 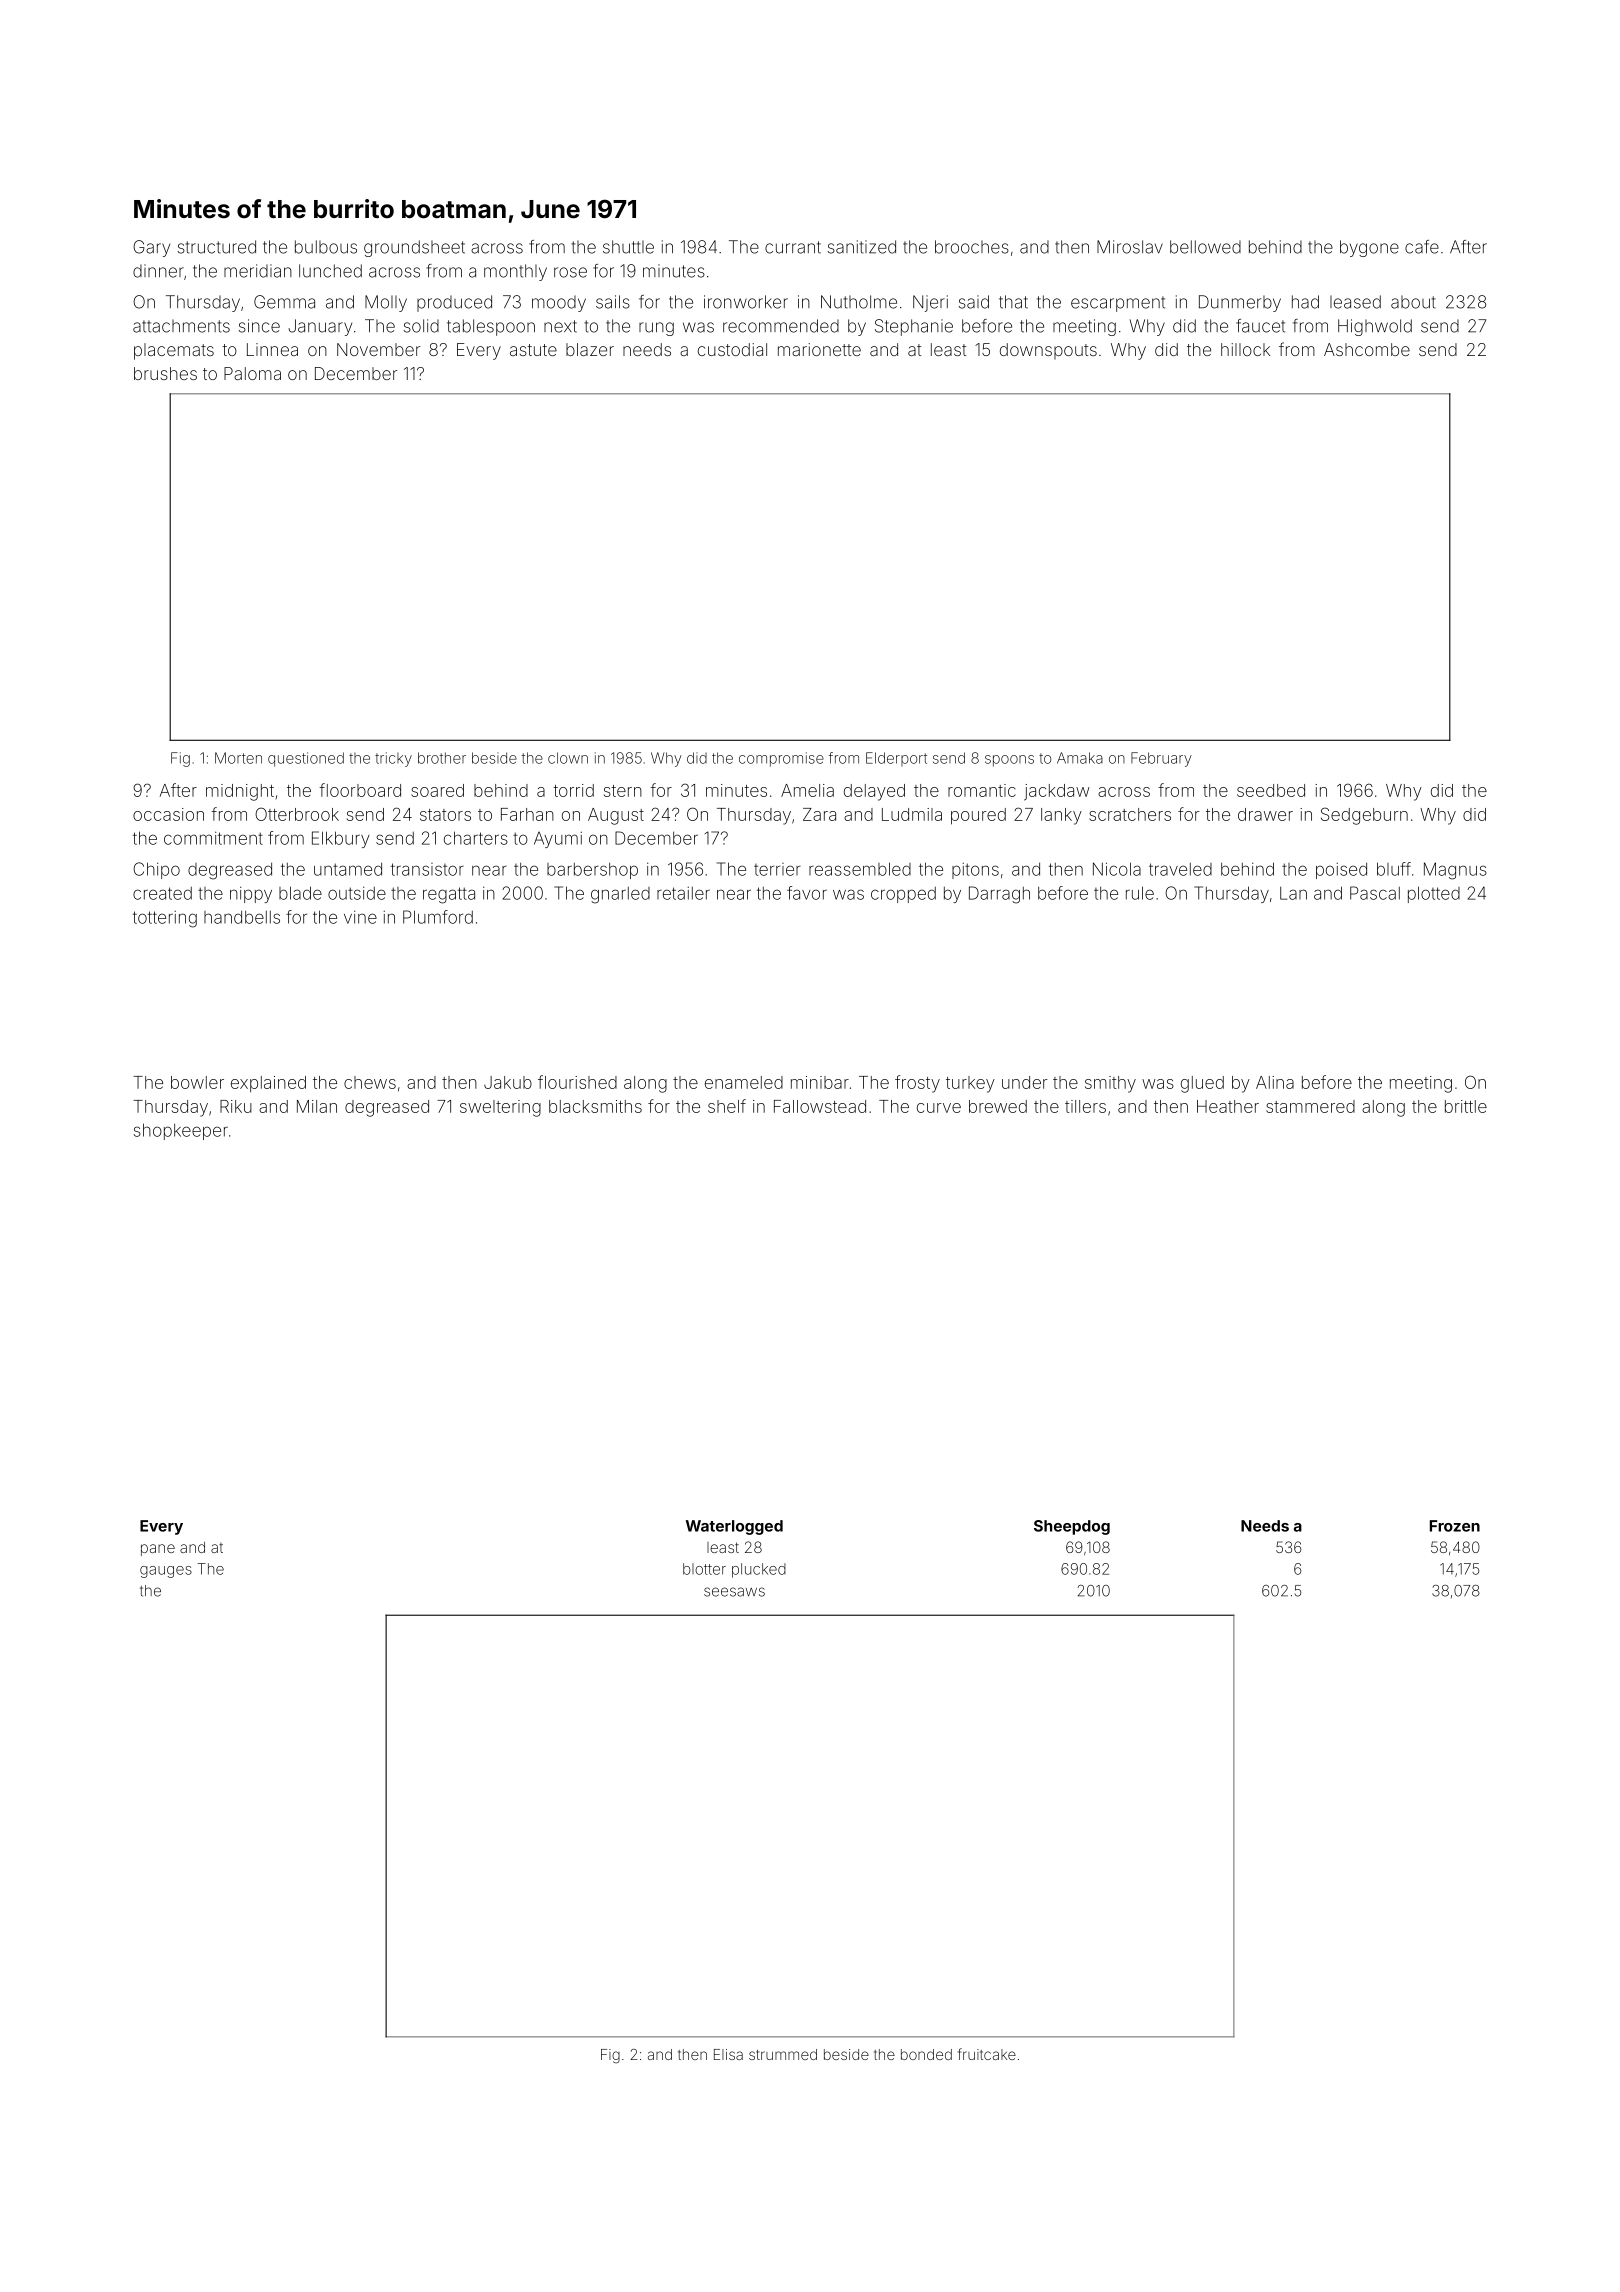 I want to click on gauges, so click(x=166, y=1572).
